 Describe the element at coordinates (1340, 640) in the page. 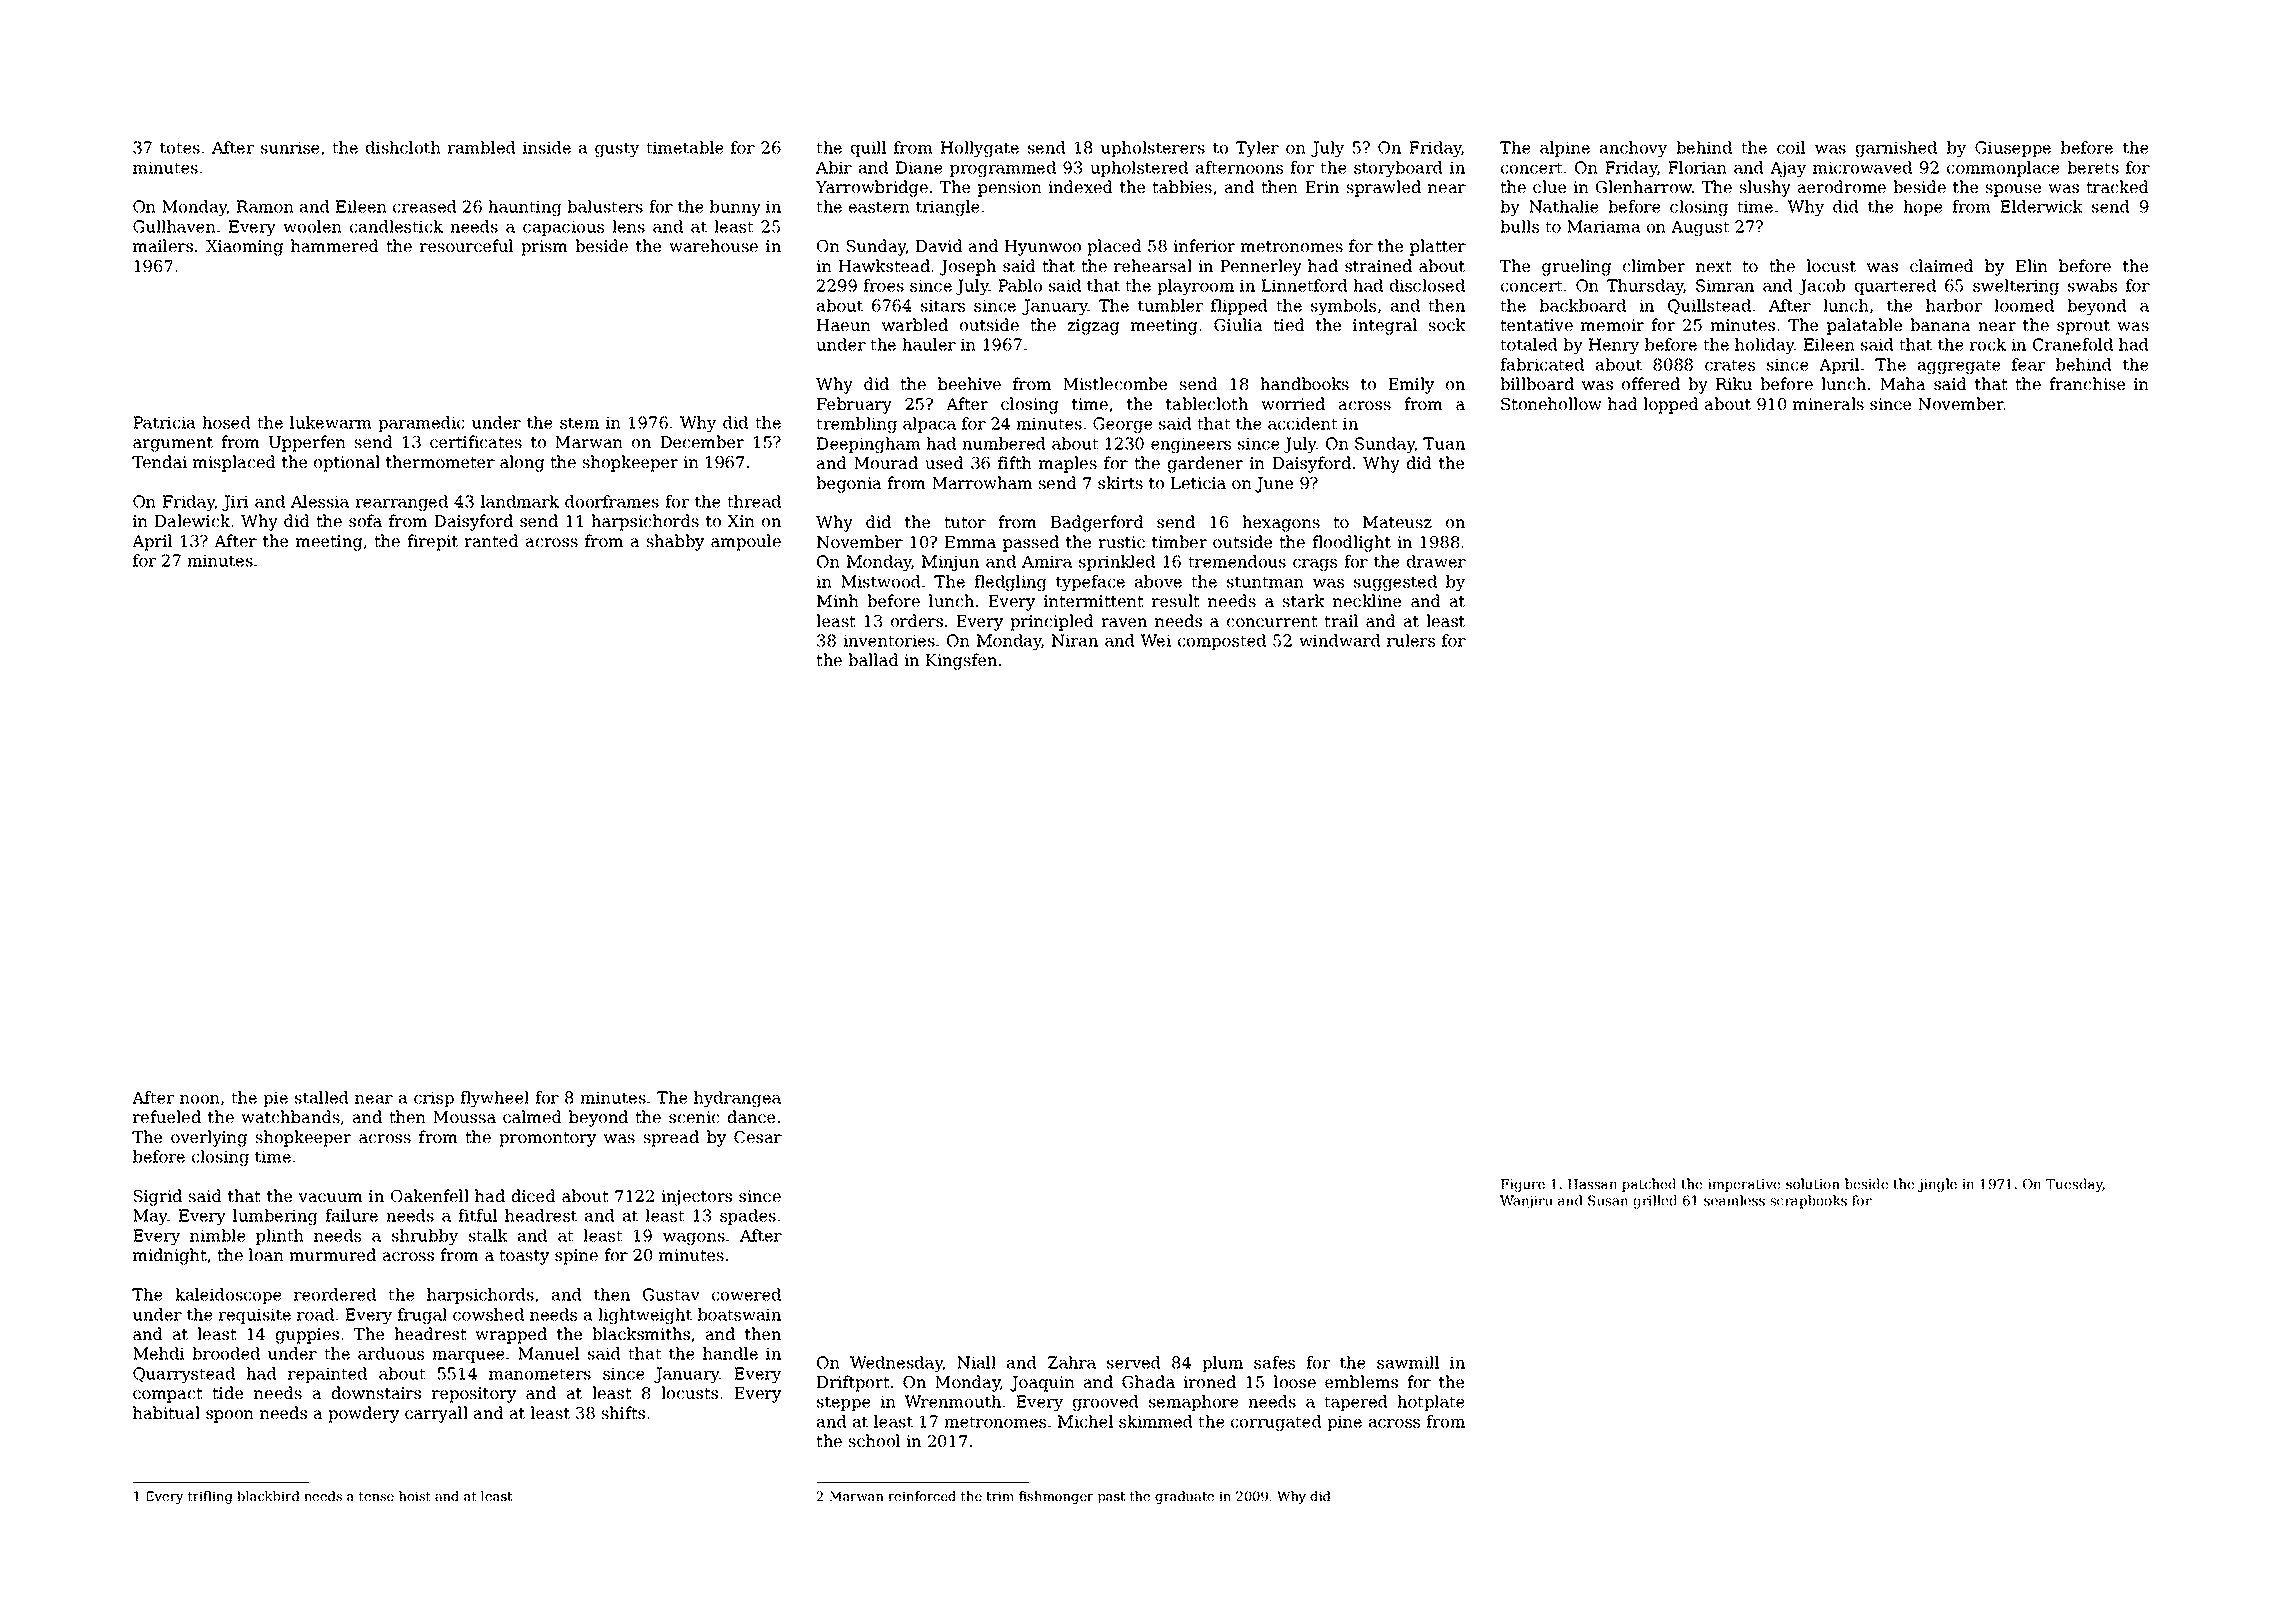

I see `windward` at that location.
